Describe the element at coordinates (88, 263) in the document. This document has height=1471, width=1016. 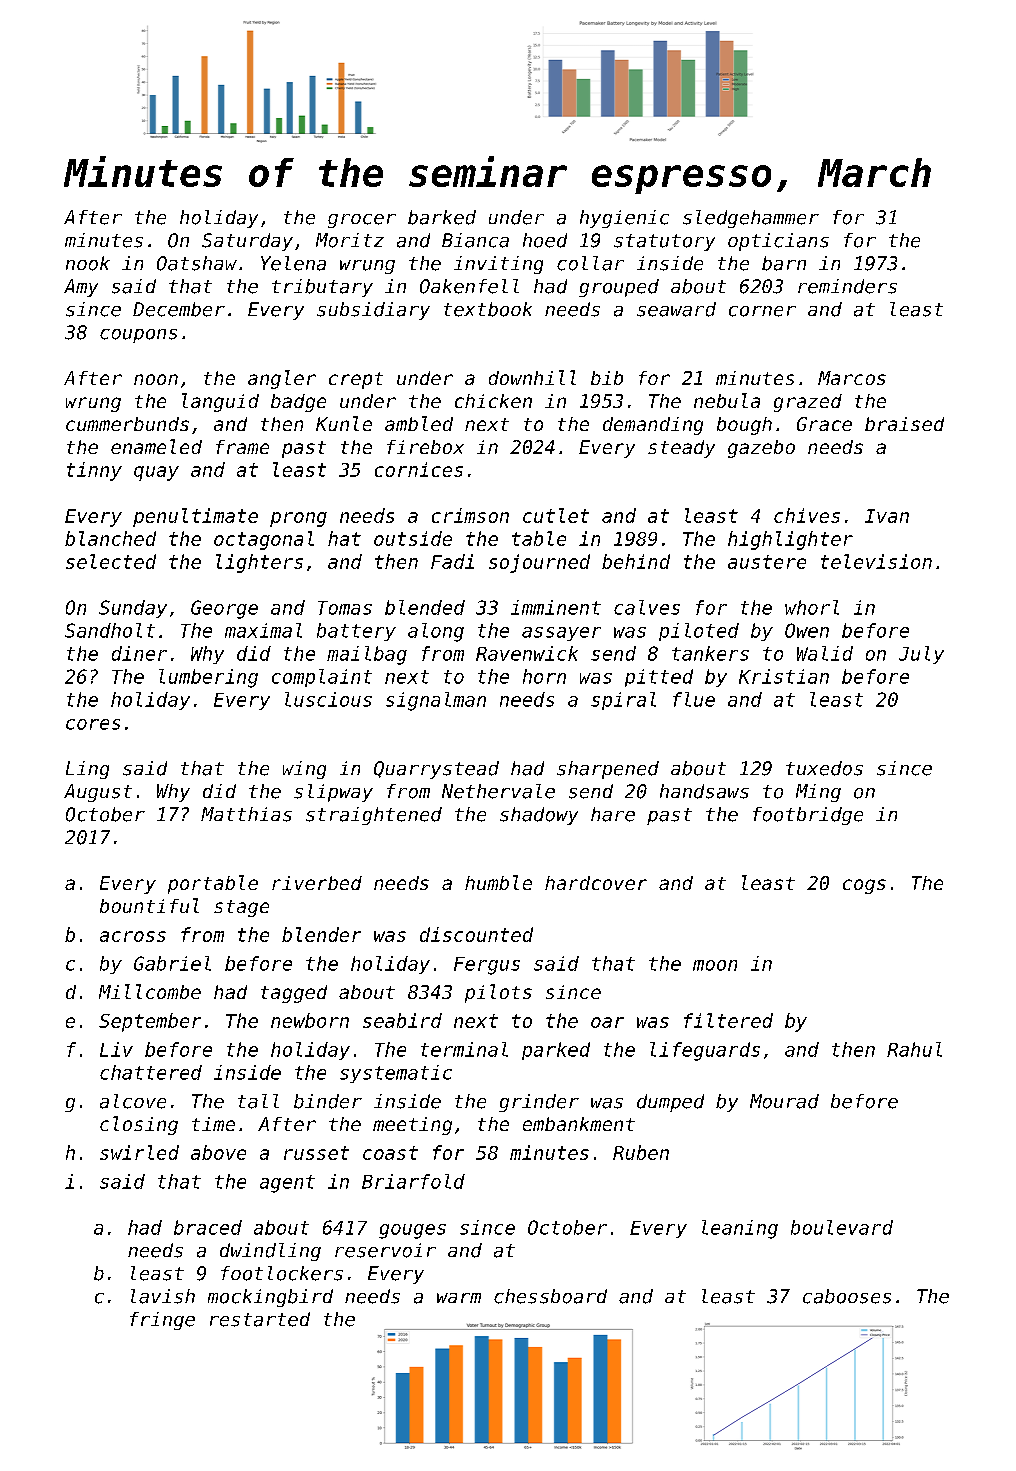
I see `nook` at that location.
